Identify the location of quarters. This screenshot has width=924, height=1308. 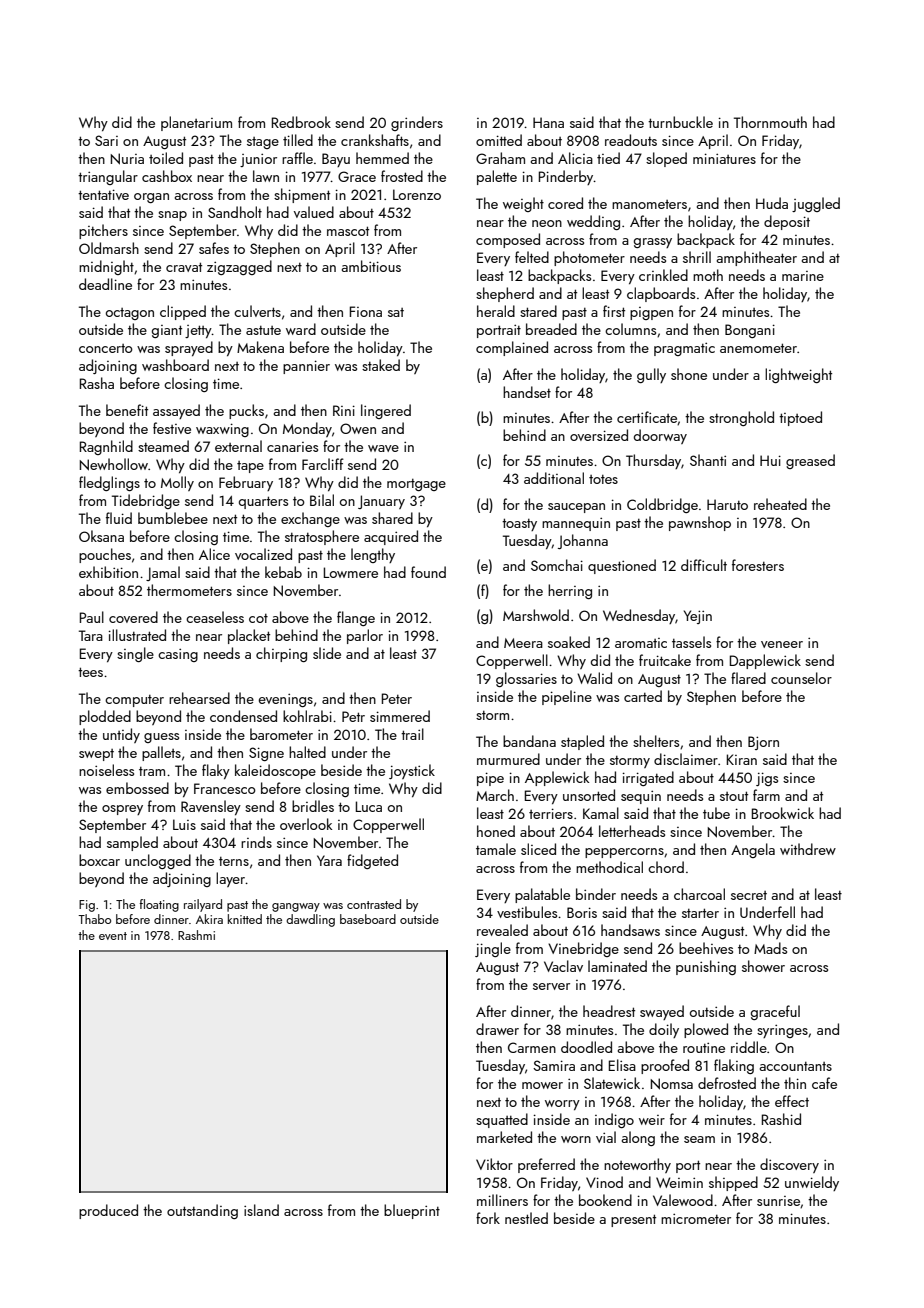
(263, 502).
